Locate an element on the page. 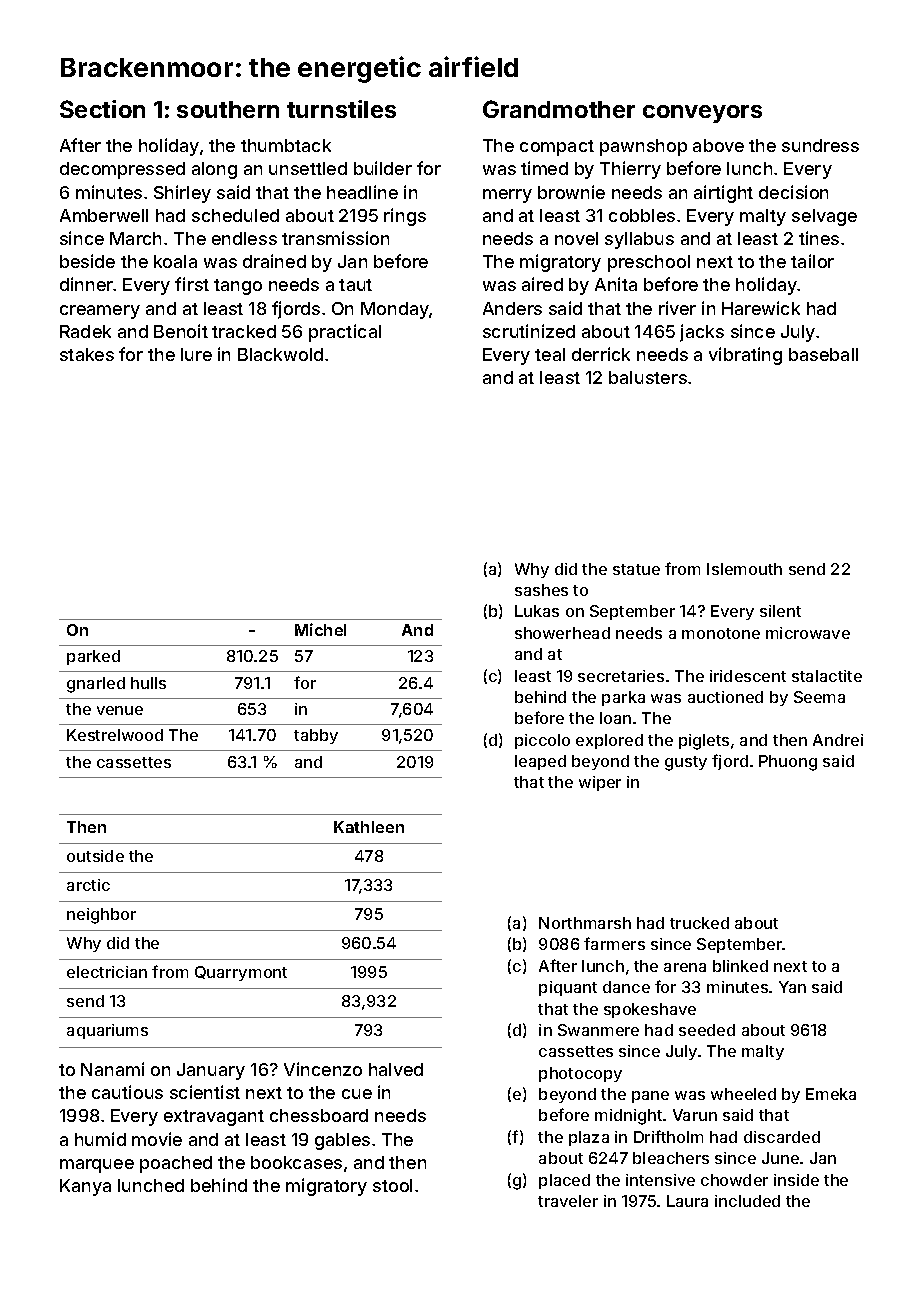 Image resolution: width=924 pixels, height=1308 pixels. baseball is located at coordinates (823, 354).
